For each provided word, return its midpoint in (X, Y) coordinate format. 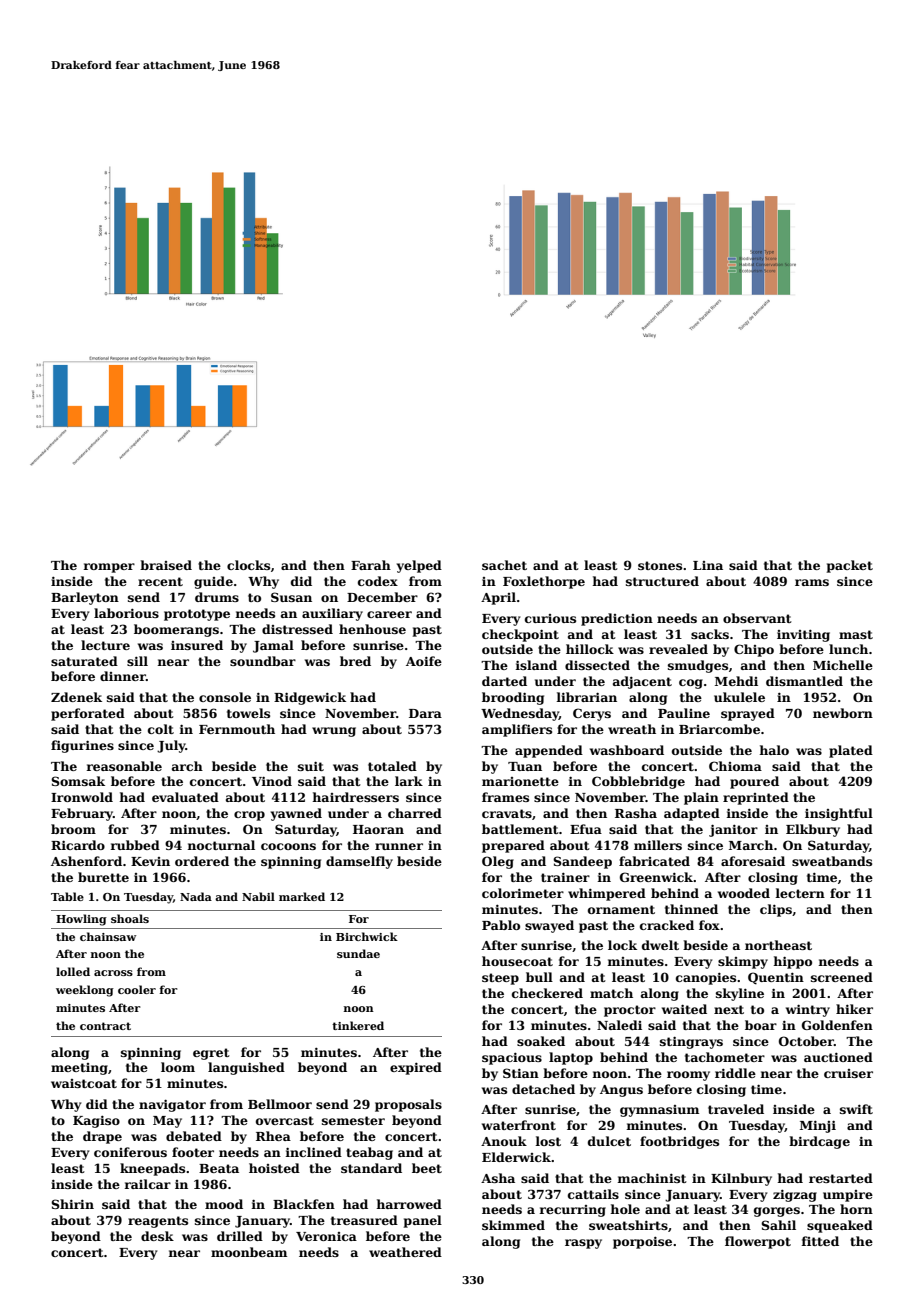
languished (246, 1068)
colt (161, 729)
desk (157, 1236)
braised (166, 565)
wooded (744, 893)
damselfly (359, 862)
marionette (520, 781)
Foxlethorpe (544, 582)
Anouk (504, 1141)
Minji (818, 1126)
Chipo (754, 650)
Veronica (326, 1236)
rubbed (135, 845)
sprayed (748, 714)
